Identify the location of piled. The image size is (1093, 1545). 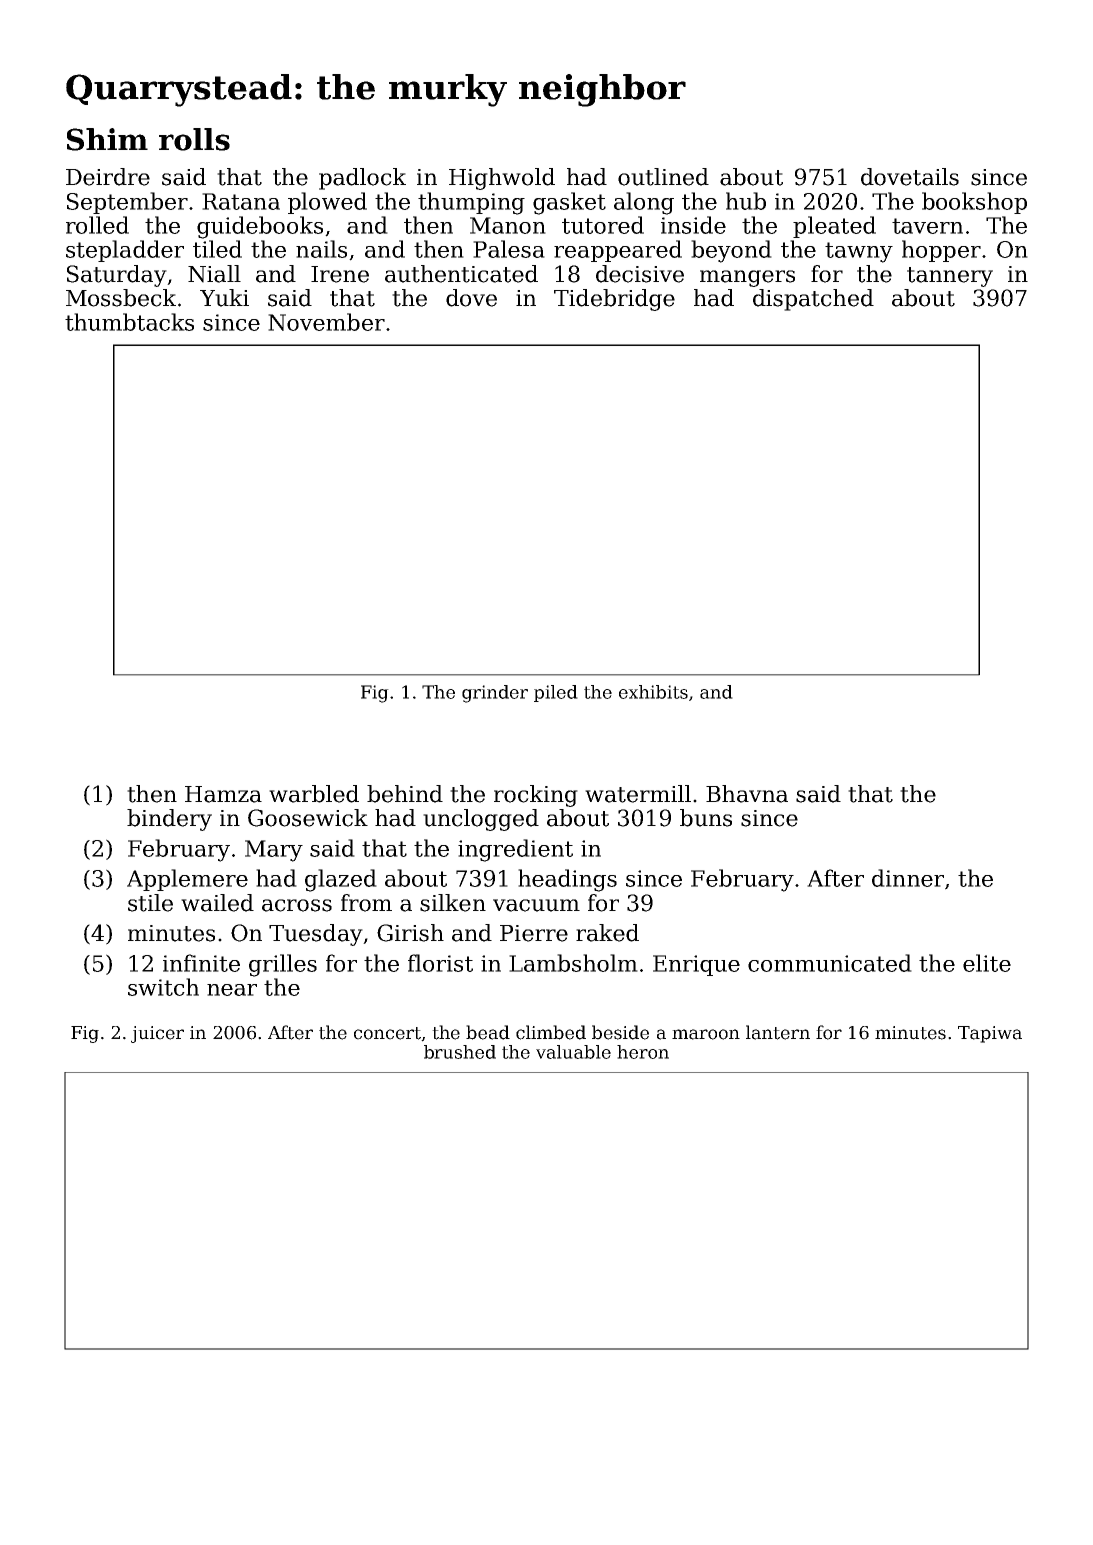
(556, 693).
